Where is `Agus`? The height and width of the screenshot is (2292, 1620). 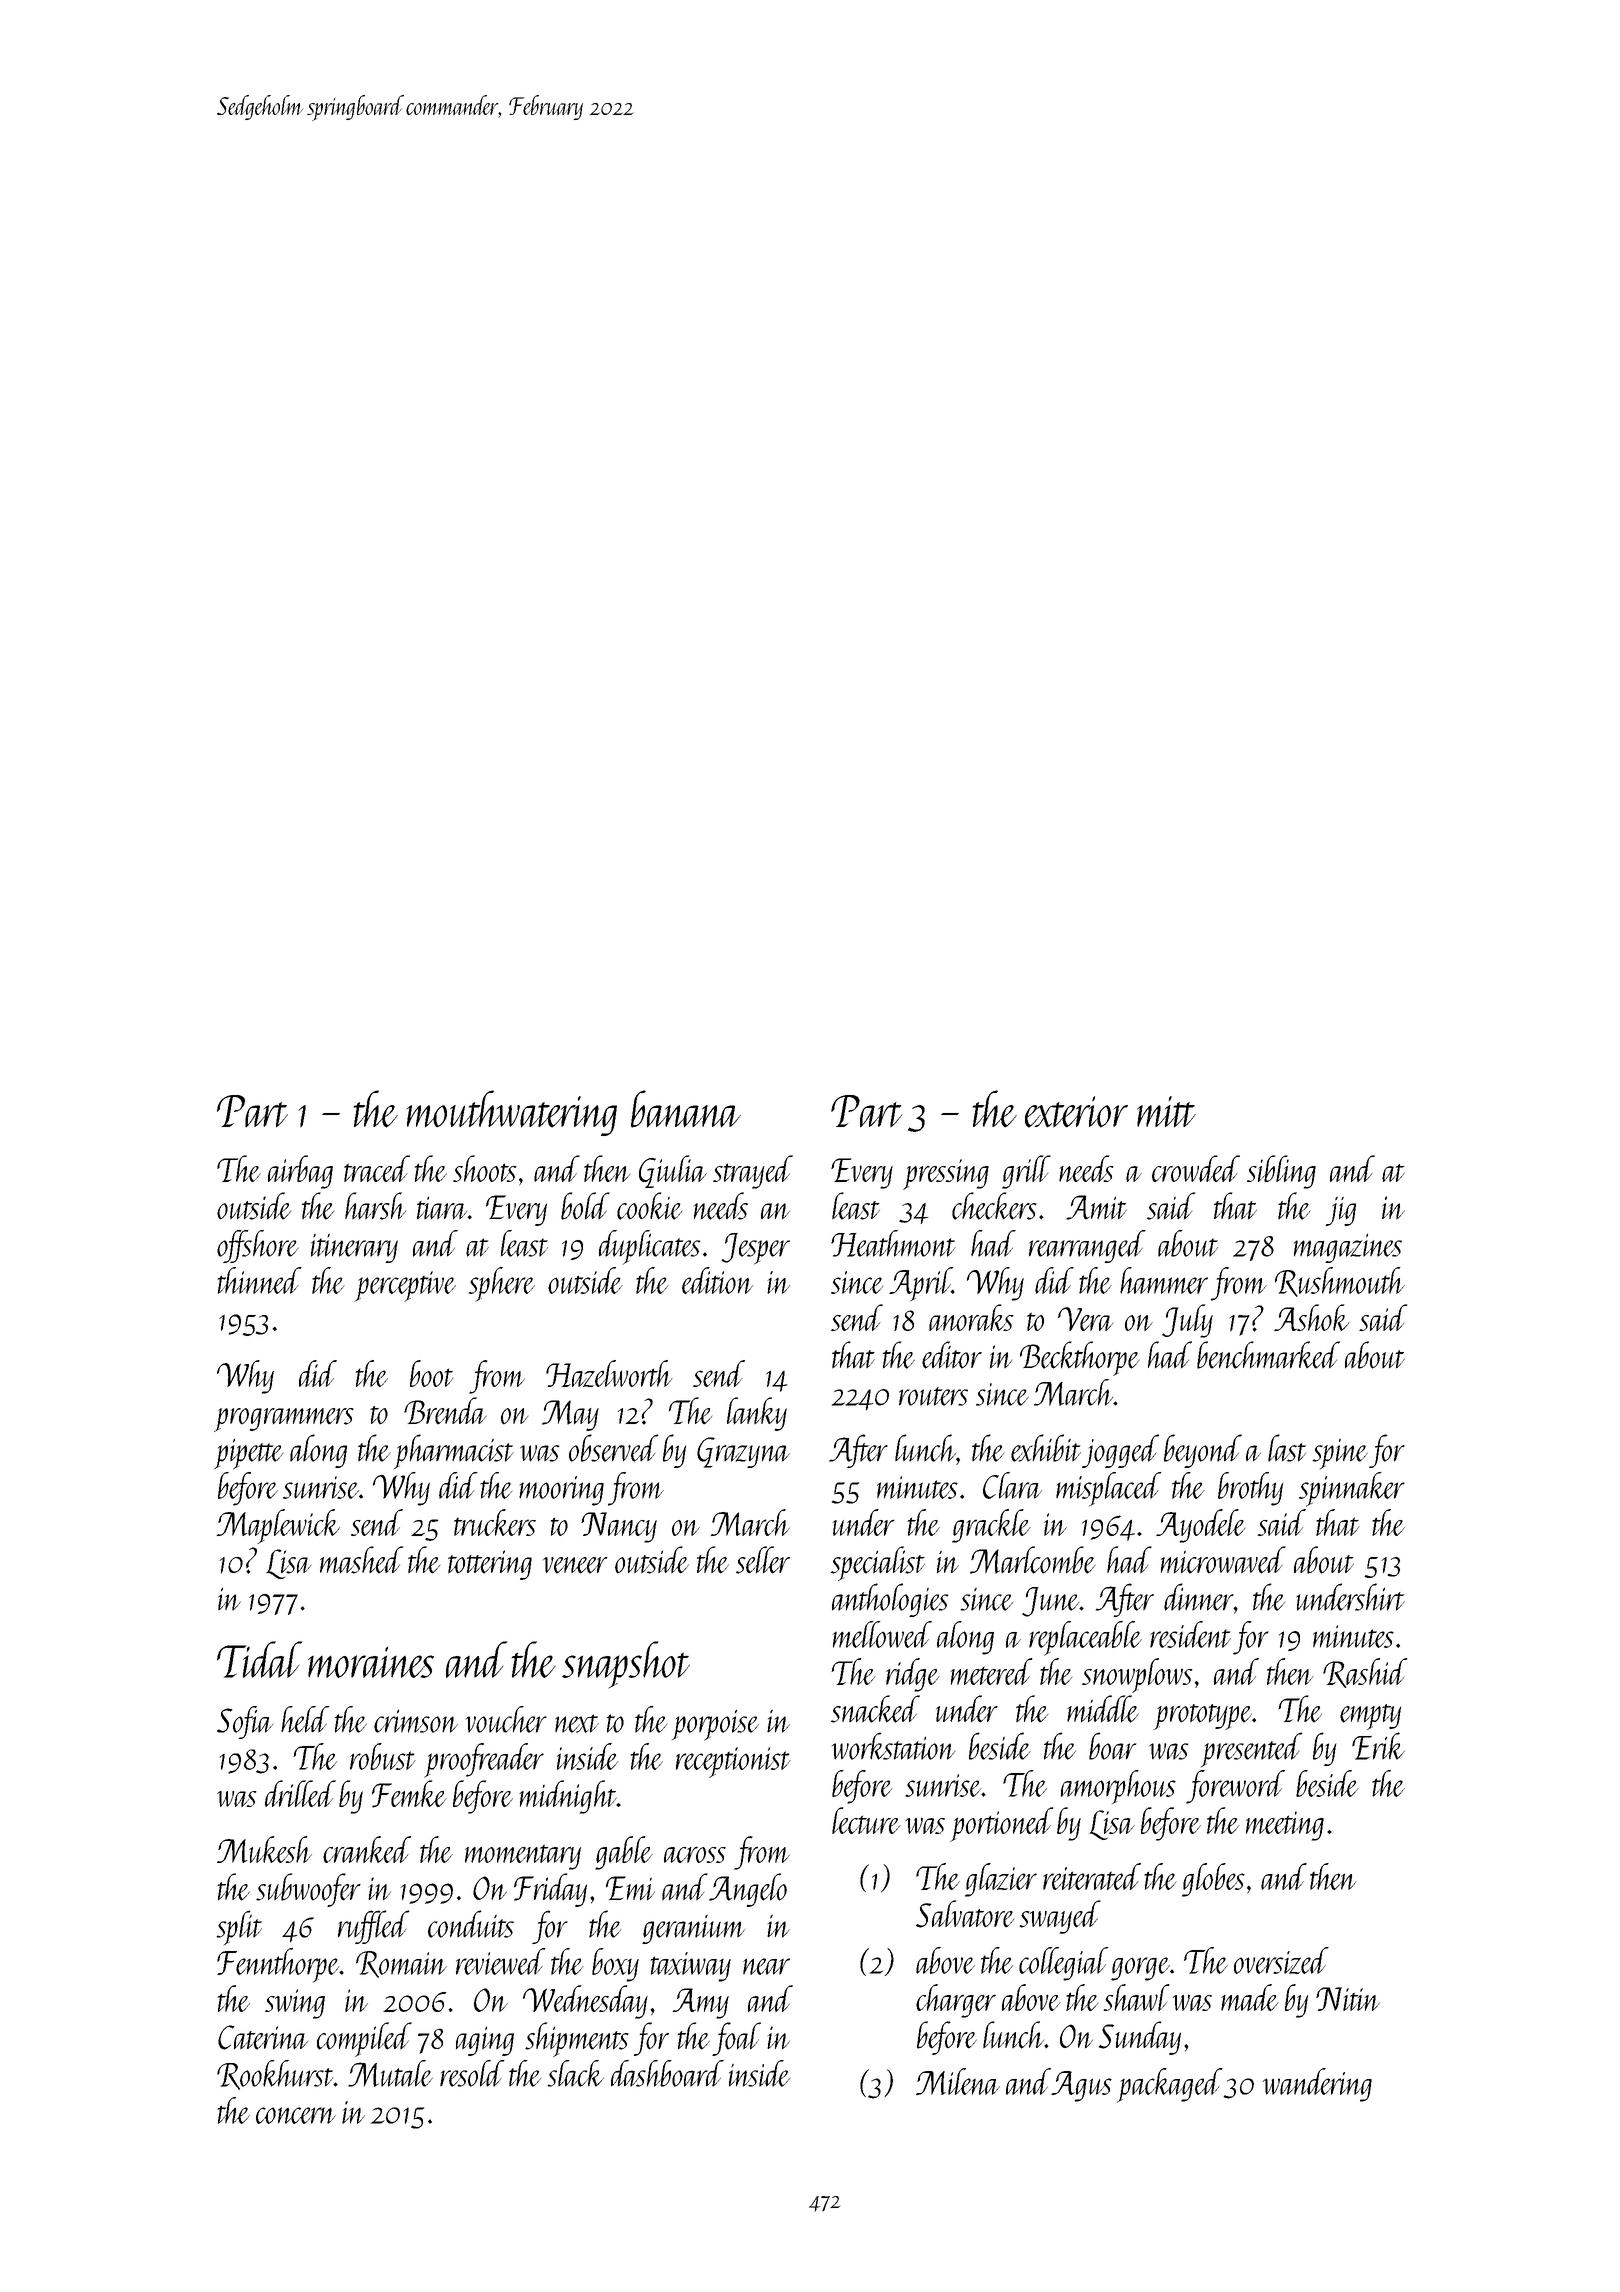
Agus is located at coordinates (1081, 2086).
